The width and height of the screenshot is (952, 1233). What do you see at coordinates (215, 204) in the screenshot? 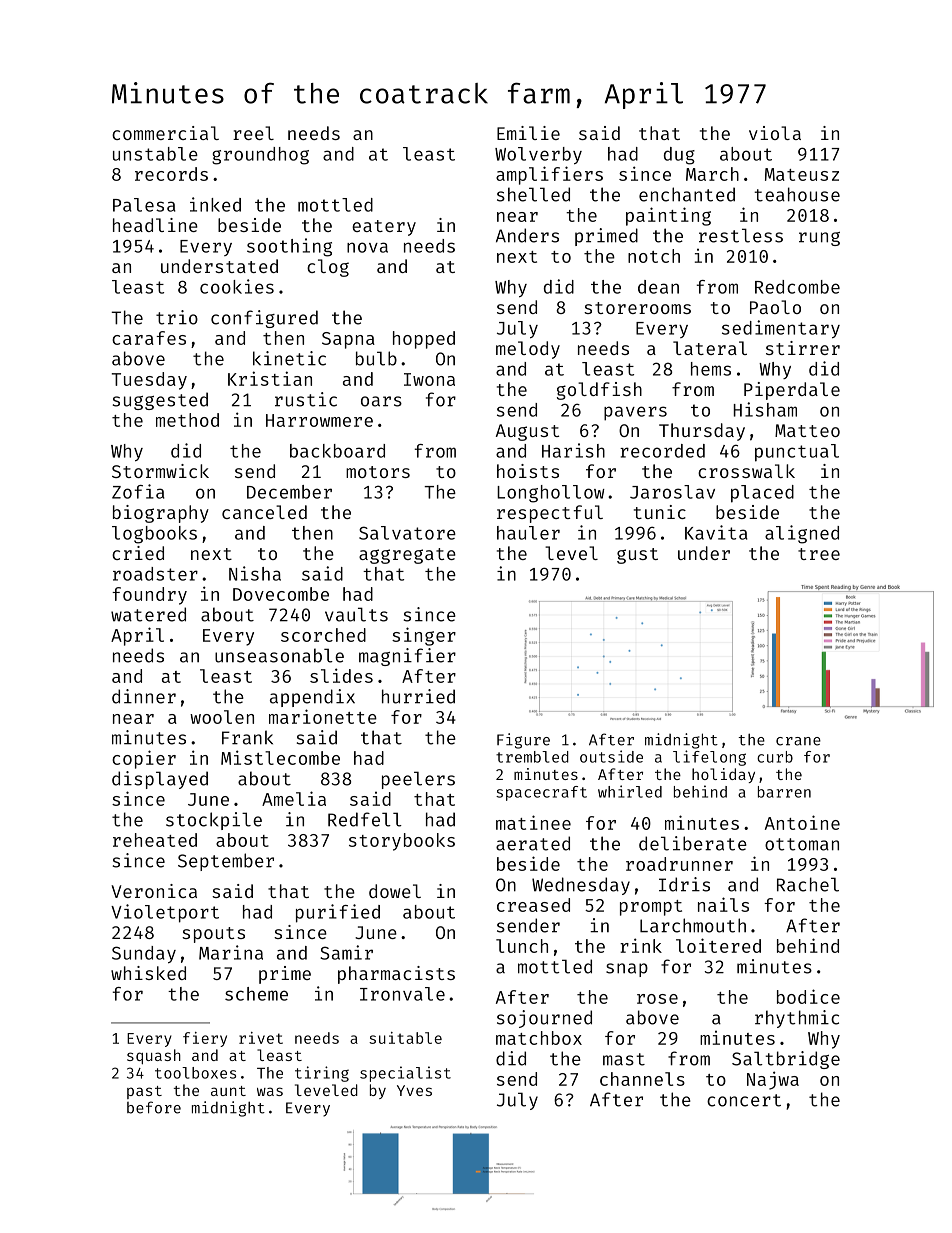
I see `inked` at bounding box center [215, 204].
